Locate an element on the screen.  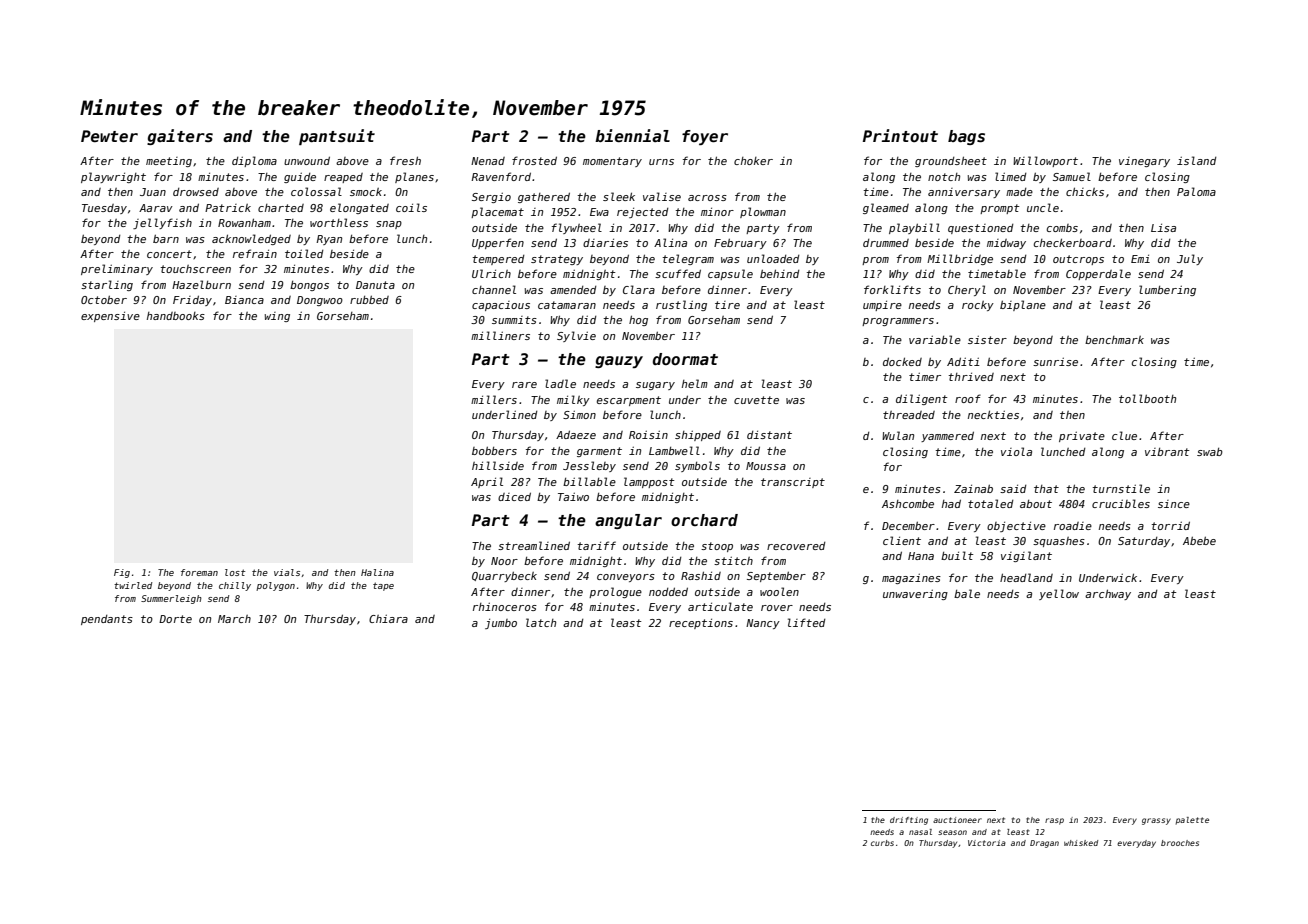
since is located at coordinates (1174, 504).
